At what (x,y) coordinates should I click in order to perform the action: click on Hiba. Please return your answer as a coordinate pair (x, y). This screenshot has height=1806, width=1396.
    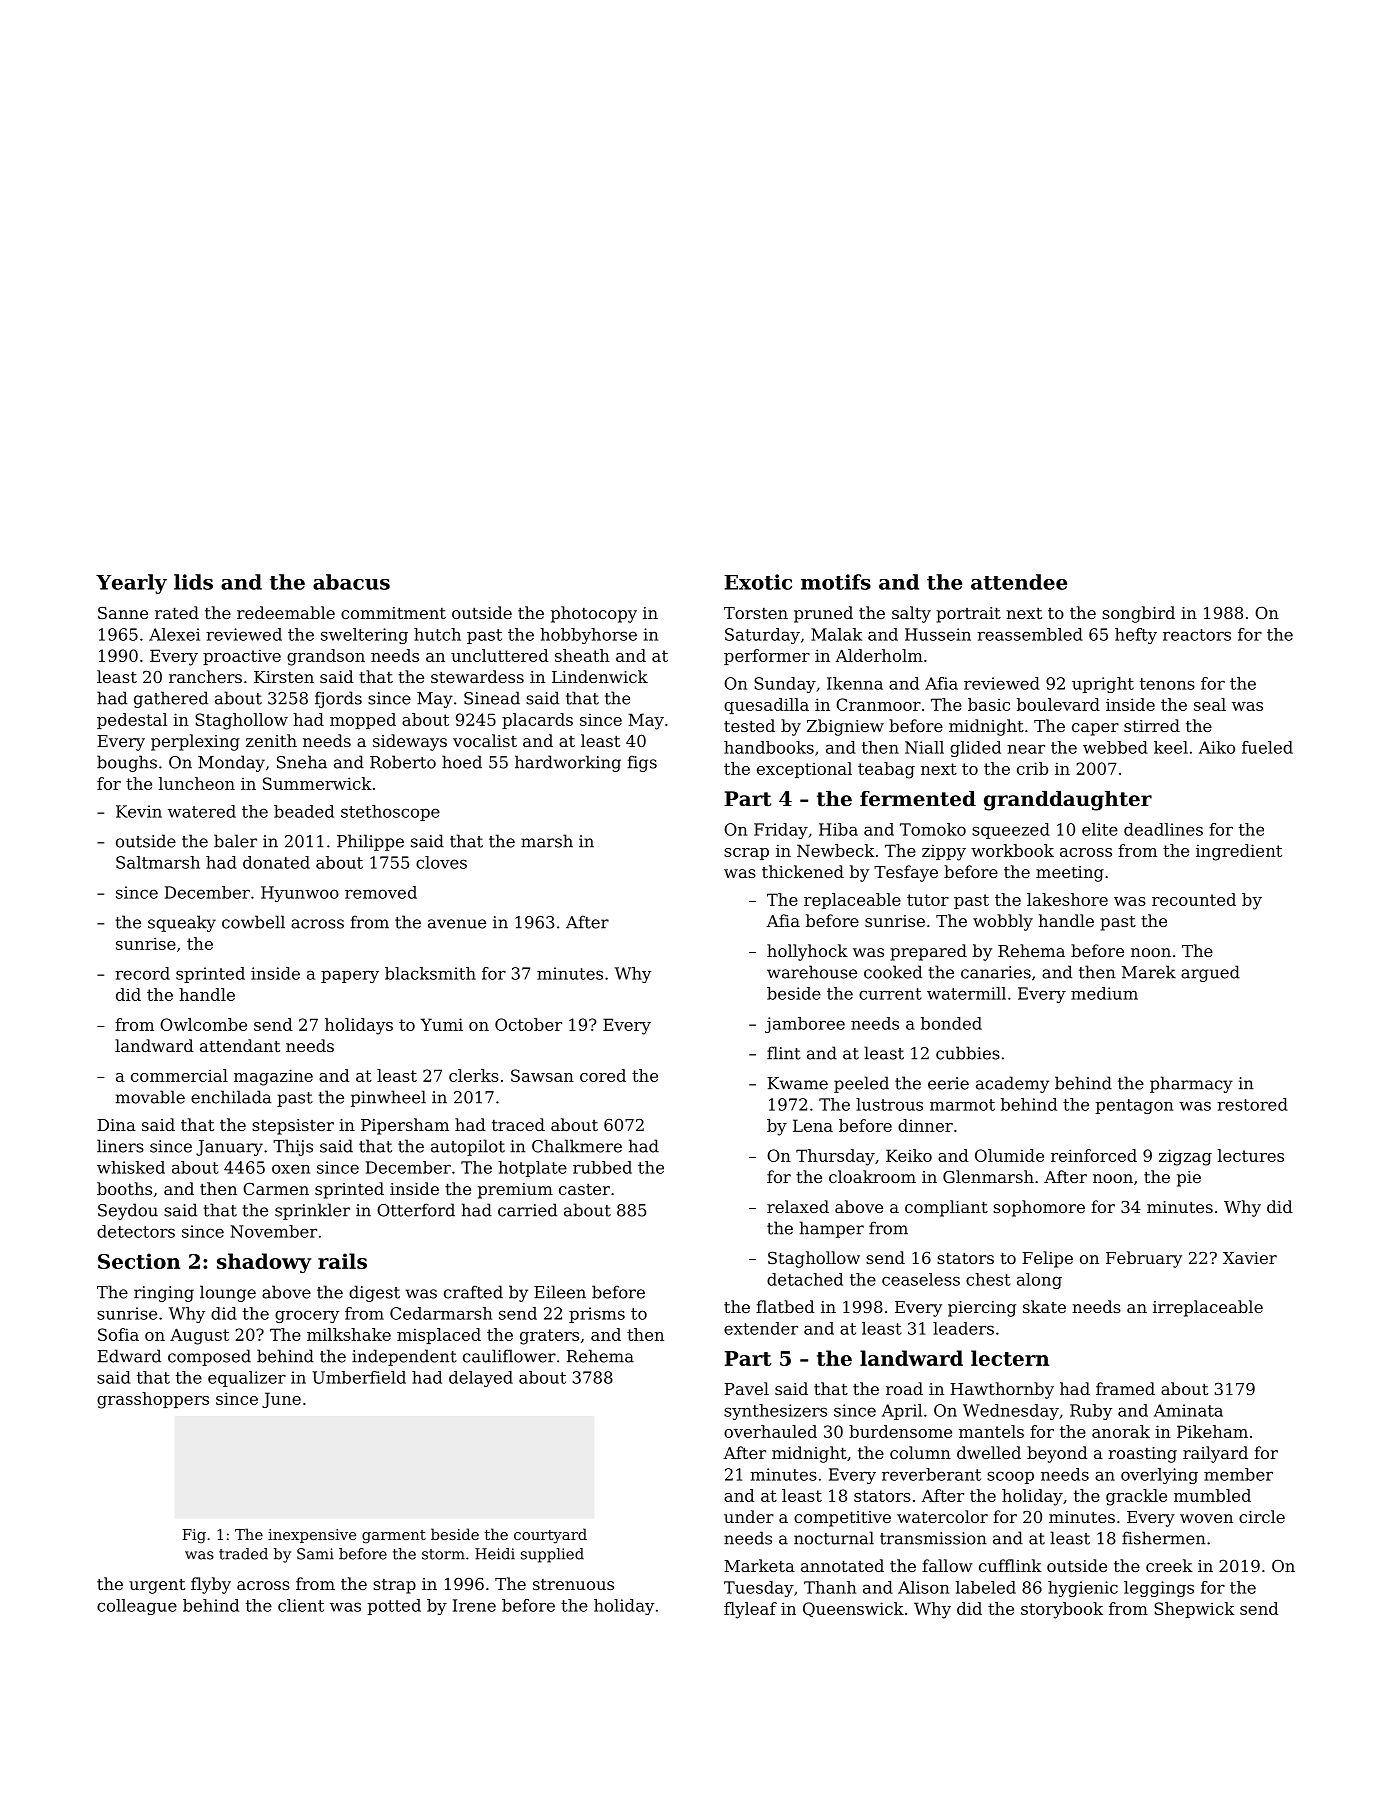
    Looking at the image, I should click on (838, 829).
